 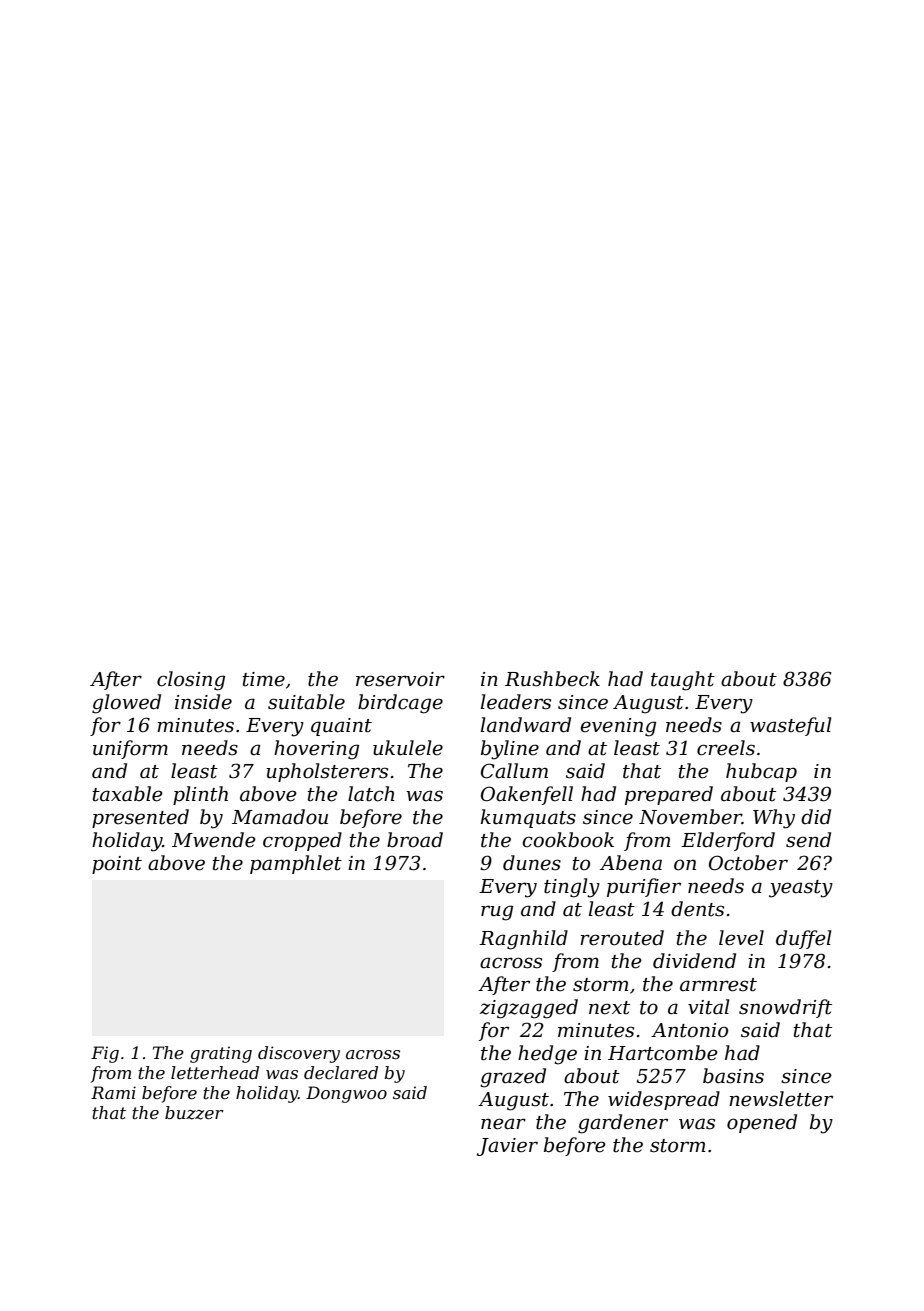 What do you see at coordinates (117, 865) in the page?
I see `point` at bounding box center [117, 865].
